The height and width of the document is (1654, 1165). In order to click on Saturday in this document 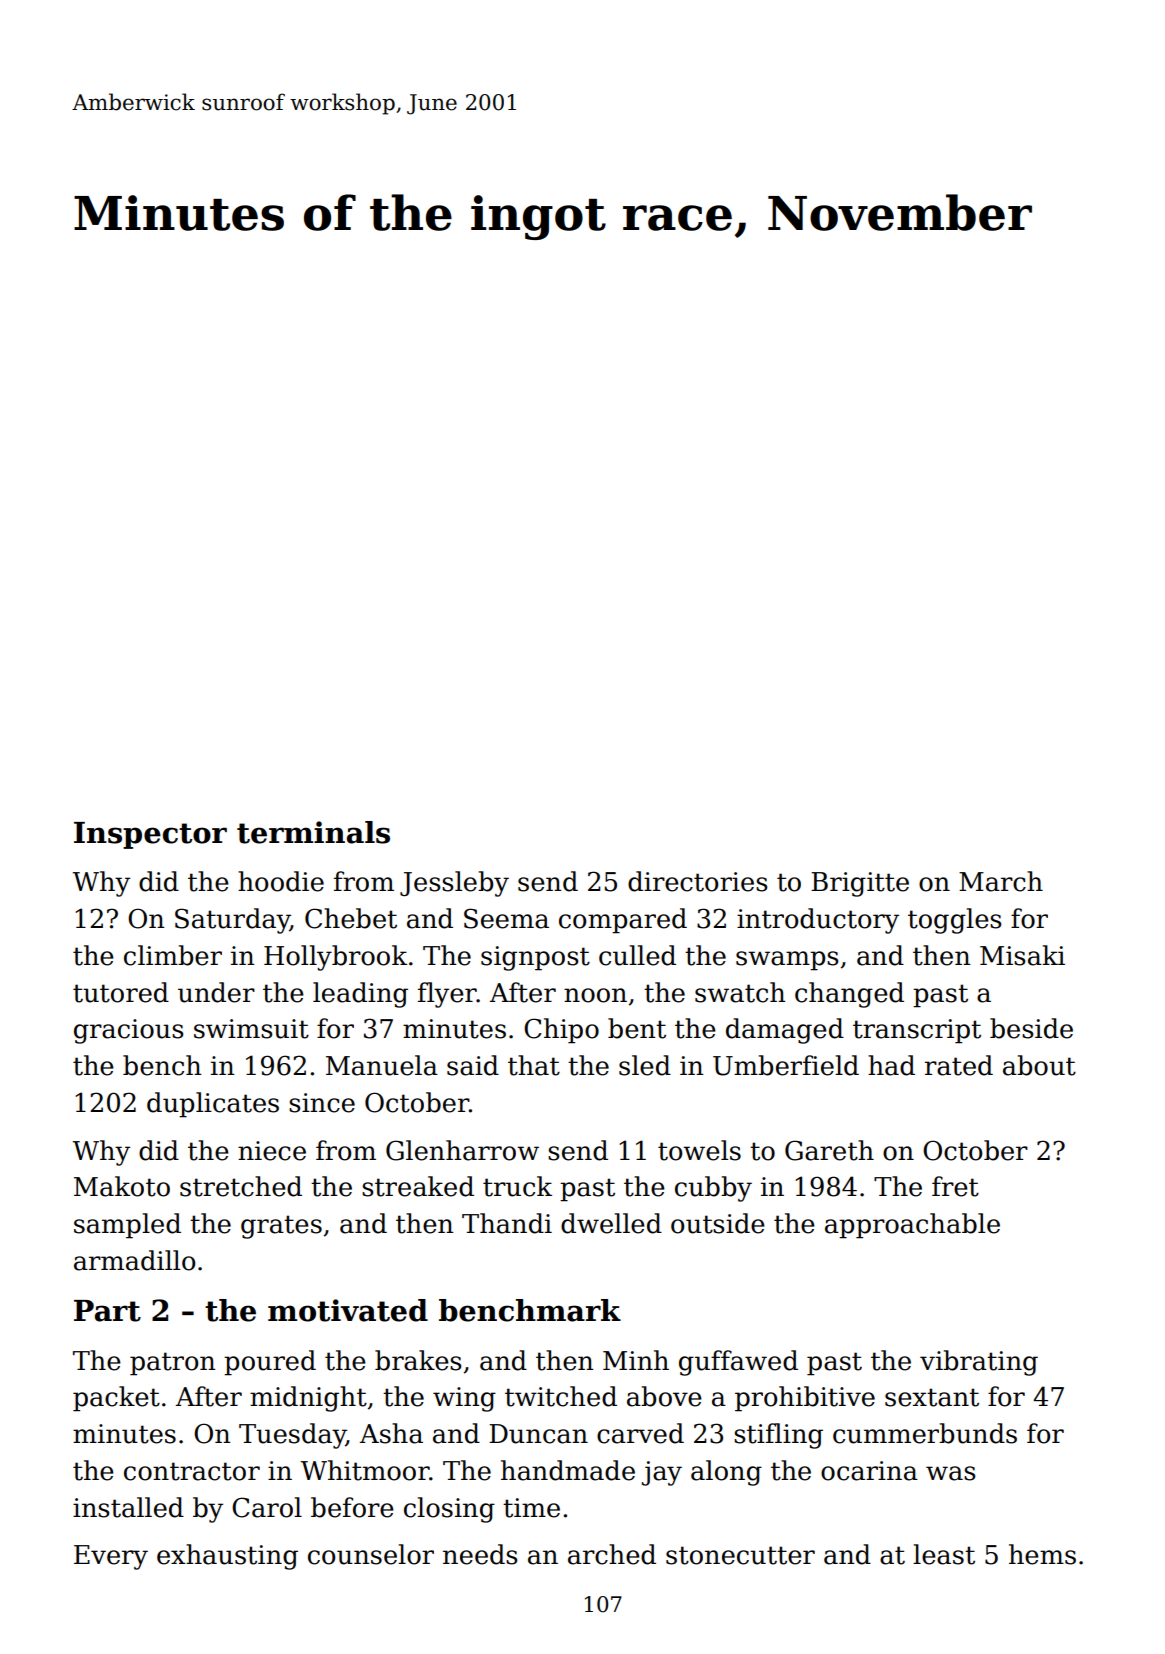, I will do `click(232, 921)`.
